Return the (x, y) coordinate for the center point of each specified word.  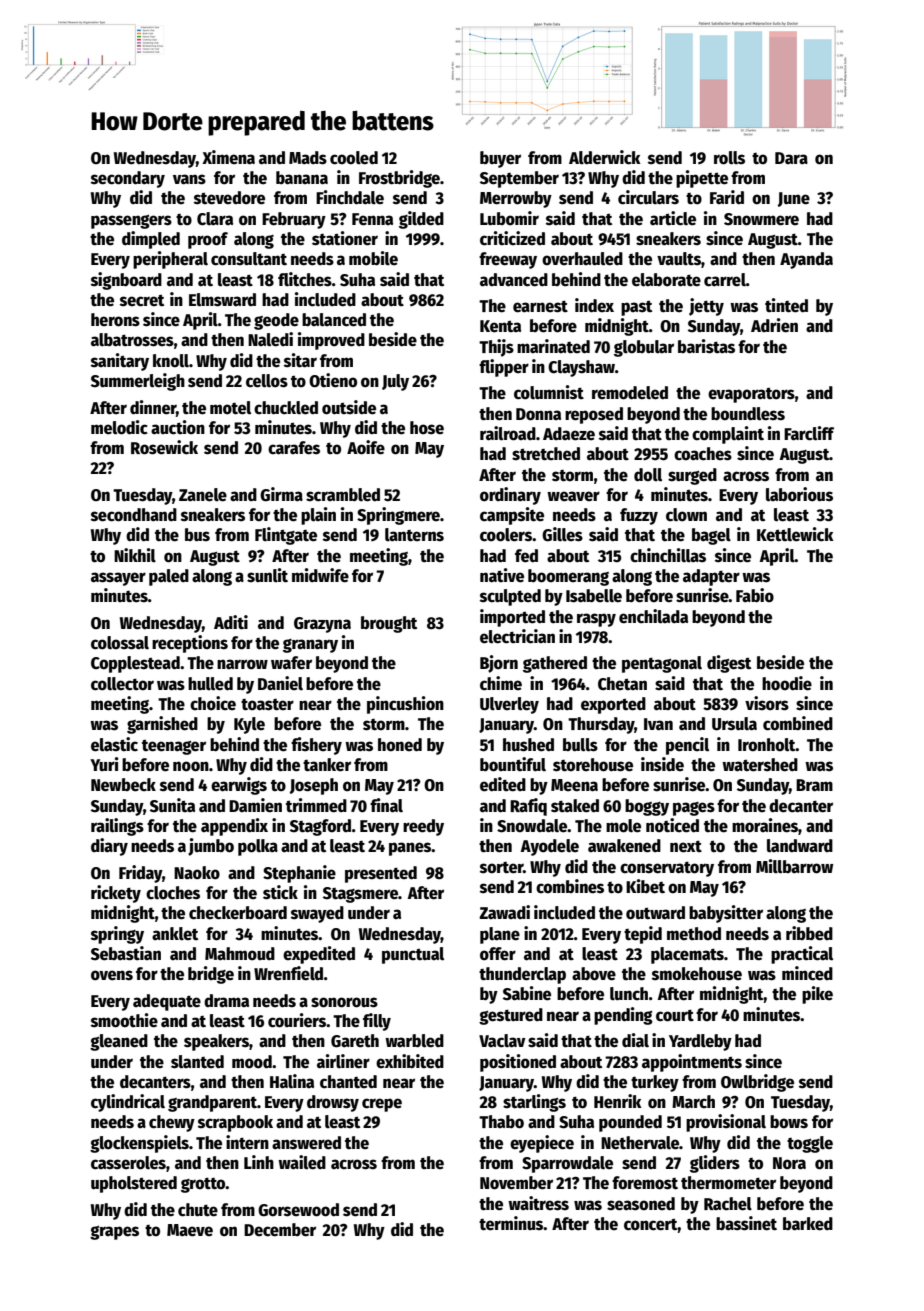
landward (800, 846)
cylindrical (128, 1103)
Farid (727, 197)
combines (570, 886)
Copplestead (135, 664)
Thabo (501, 1122)
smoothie (124, 1020)
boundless (748, 414)
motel (230, 408)
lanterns (414, 535)
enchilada (653, 616)
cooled (354, 158)
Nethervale (640, 1143)
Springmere (398, 516)
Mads (308, 158)
